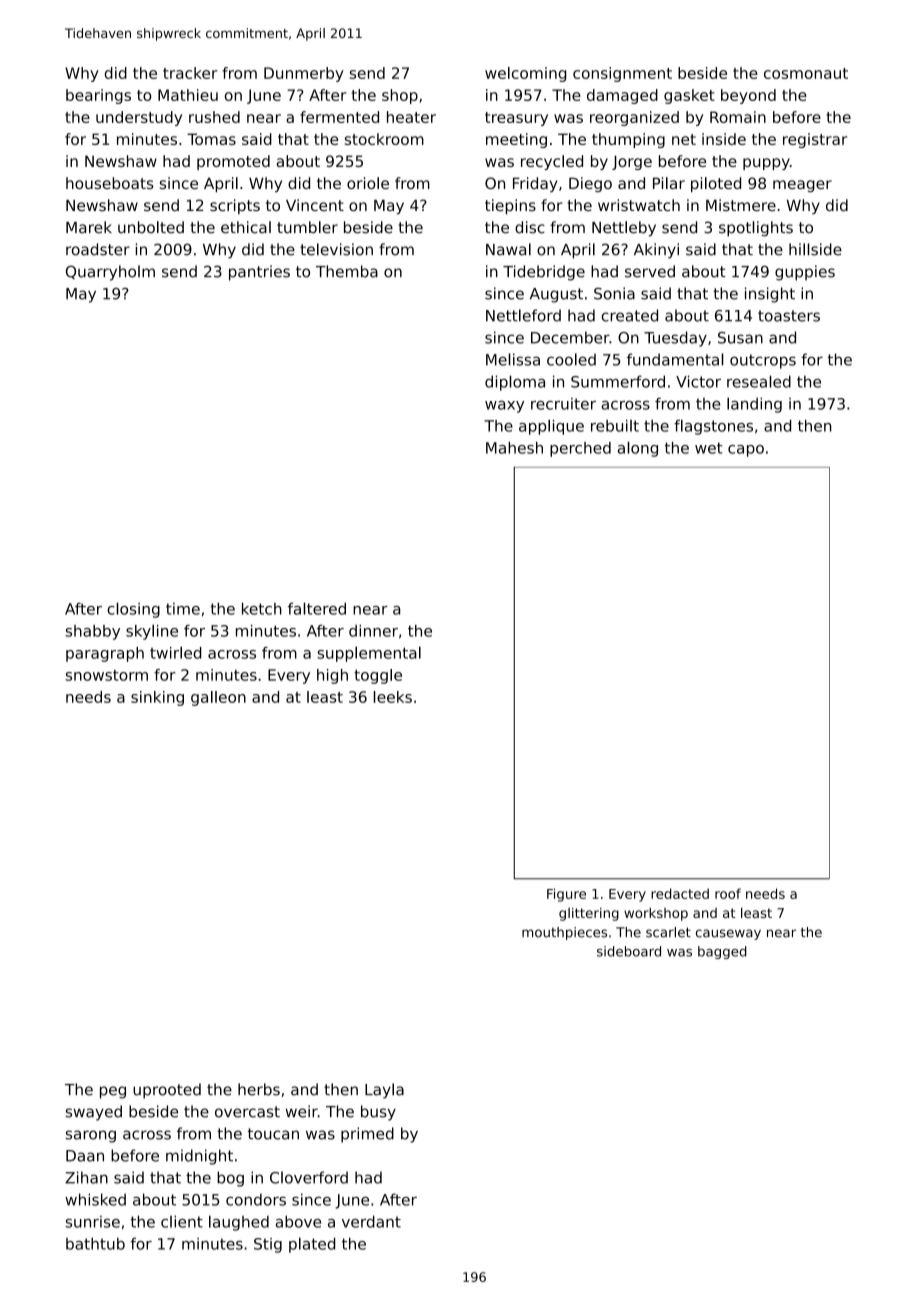  Describe the element at coordinates (110, 273) in the image. I see `Quarryholm` at that location.
